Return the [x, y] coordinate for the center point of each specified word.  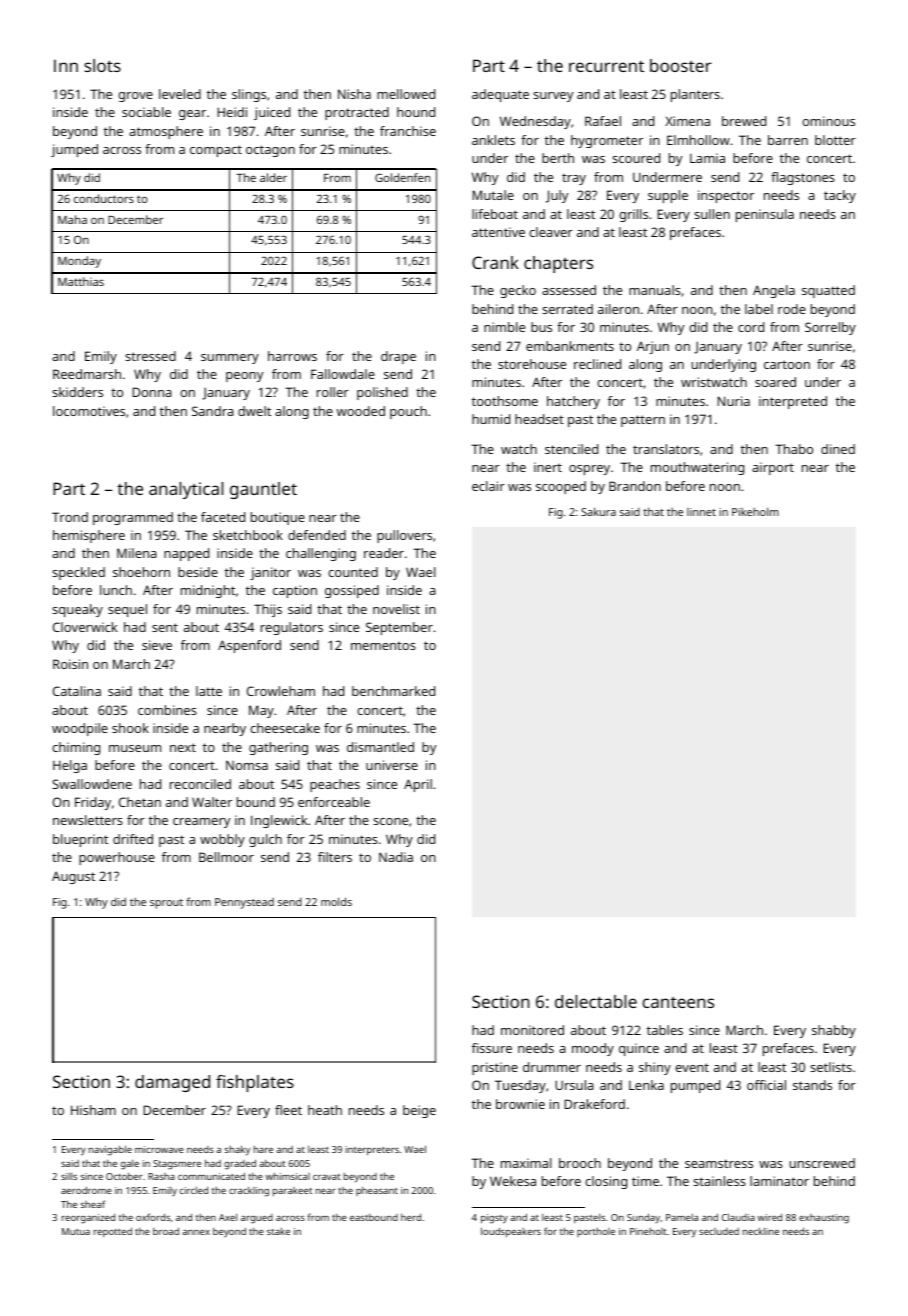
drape [398, 357]
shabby [834, 1031]
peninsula [765, 215]
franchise [408, 131]
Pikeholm [755, 511]
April [418, 785]
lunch [116, 590]
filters [335, 857]
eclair [488, 486]
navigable [110, 1150]
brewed [744, 121]
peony [244, 377]
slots [102, 65]
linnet [701, 512]
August [73, 877]
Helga [70, 766]
